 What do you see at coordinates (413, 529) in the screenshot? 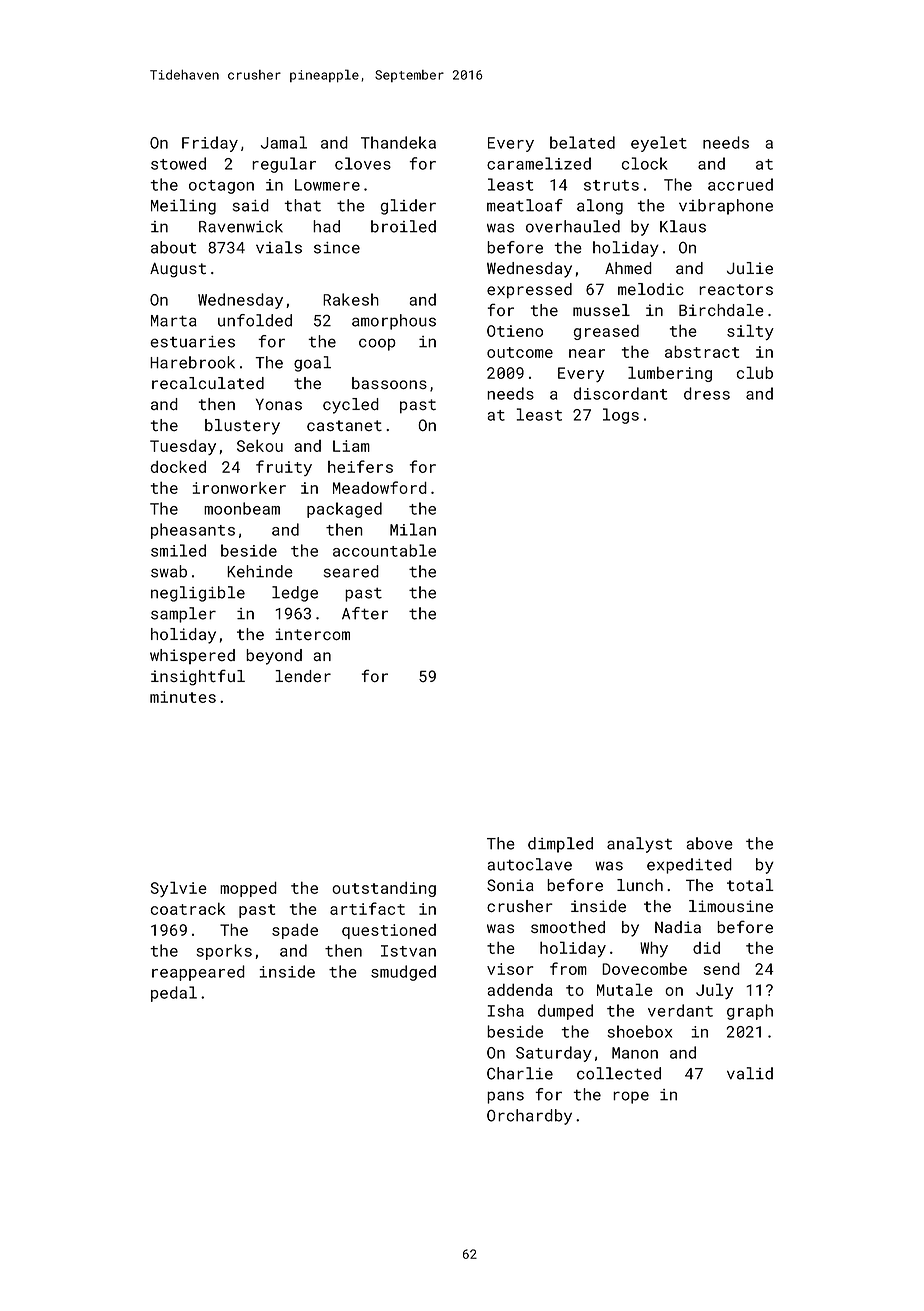
I see `Milan` at bounding box center [413, 529].
